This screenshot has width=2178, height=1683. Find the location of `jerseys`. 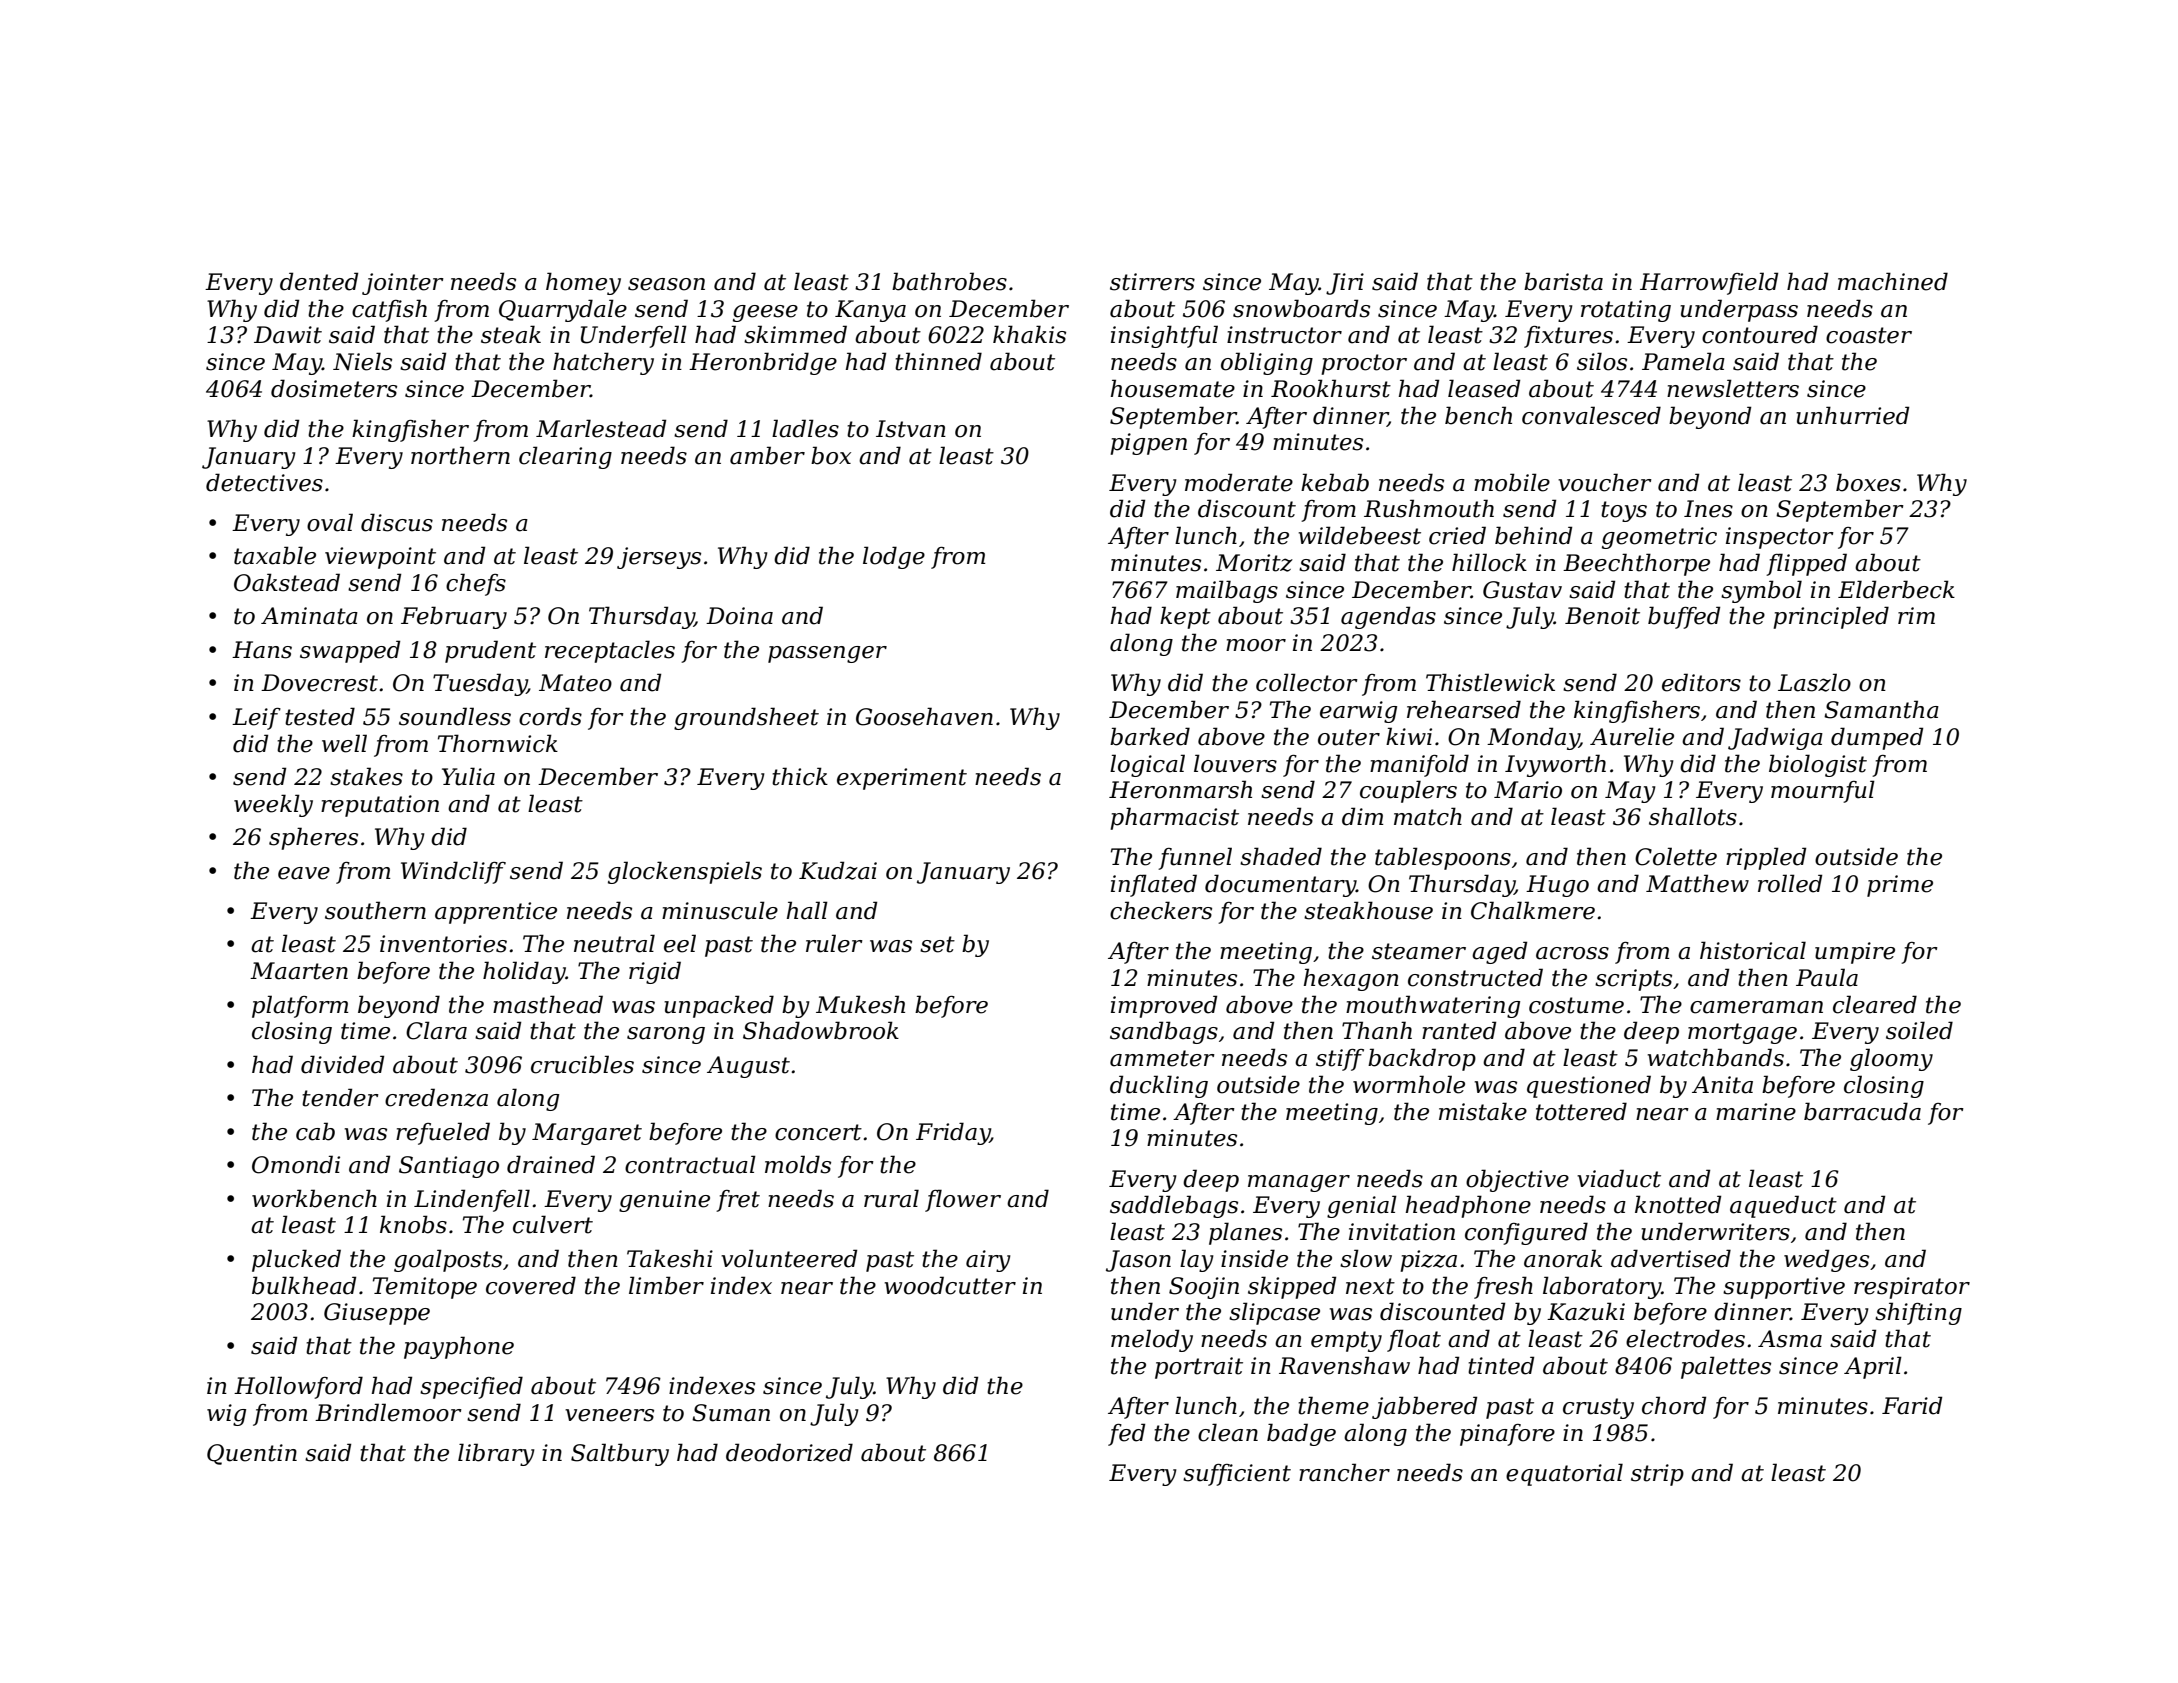

jerseys is located at coordinates (659, 558).
